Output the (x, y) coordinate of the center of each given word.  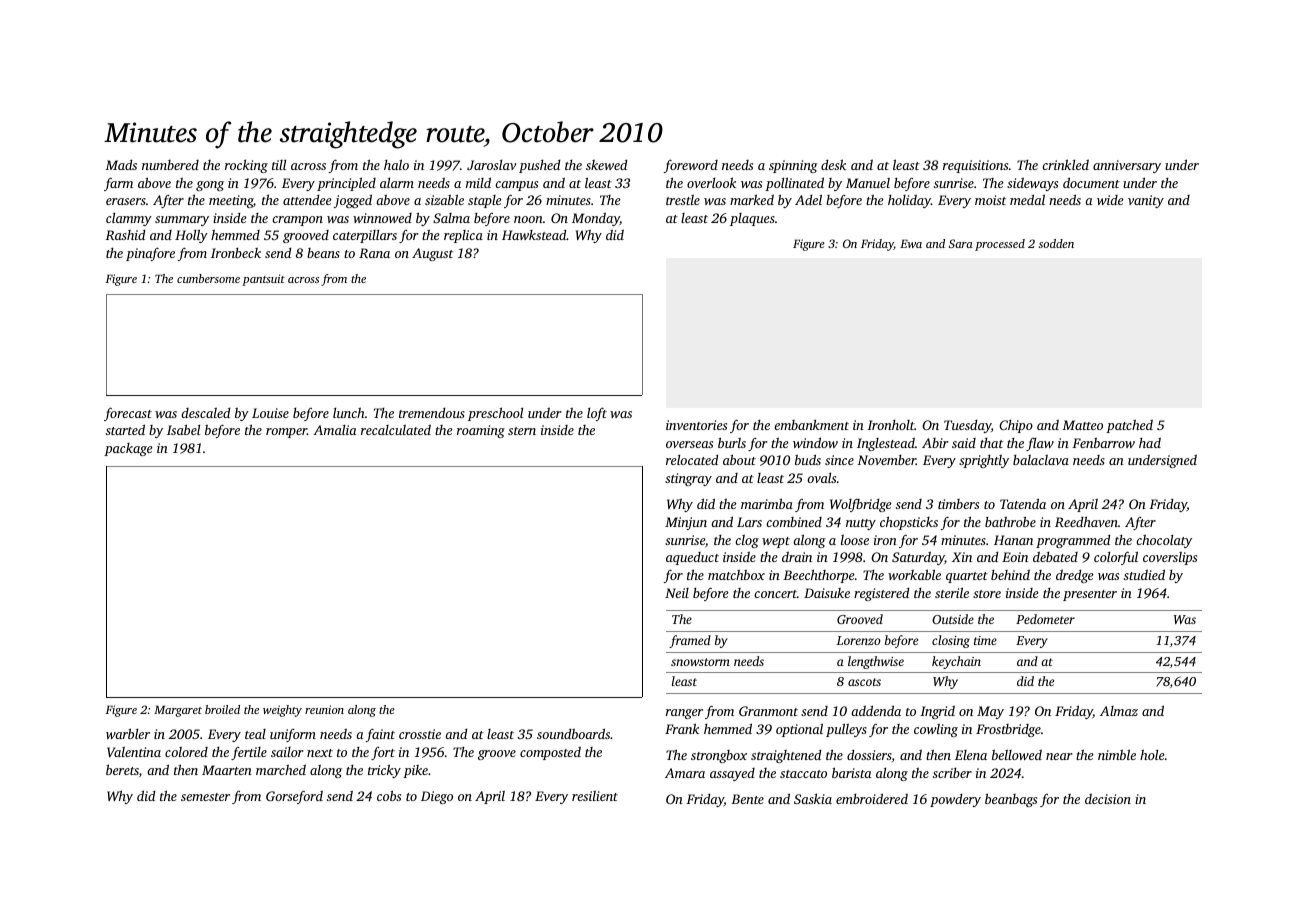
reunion (324, 709)
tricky (384, 771)
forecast (128, 414)
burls (732, 442)
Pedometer (1045, 619)
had (1150, 443)
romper (286, 433)
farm (118, 184)
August (432, 254)
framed (690, 641)
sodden (1056, 243)
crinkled (1065, 164)
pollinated (794, 184)
